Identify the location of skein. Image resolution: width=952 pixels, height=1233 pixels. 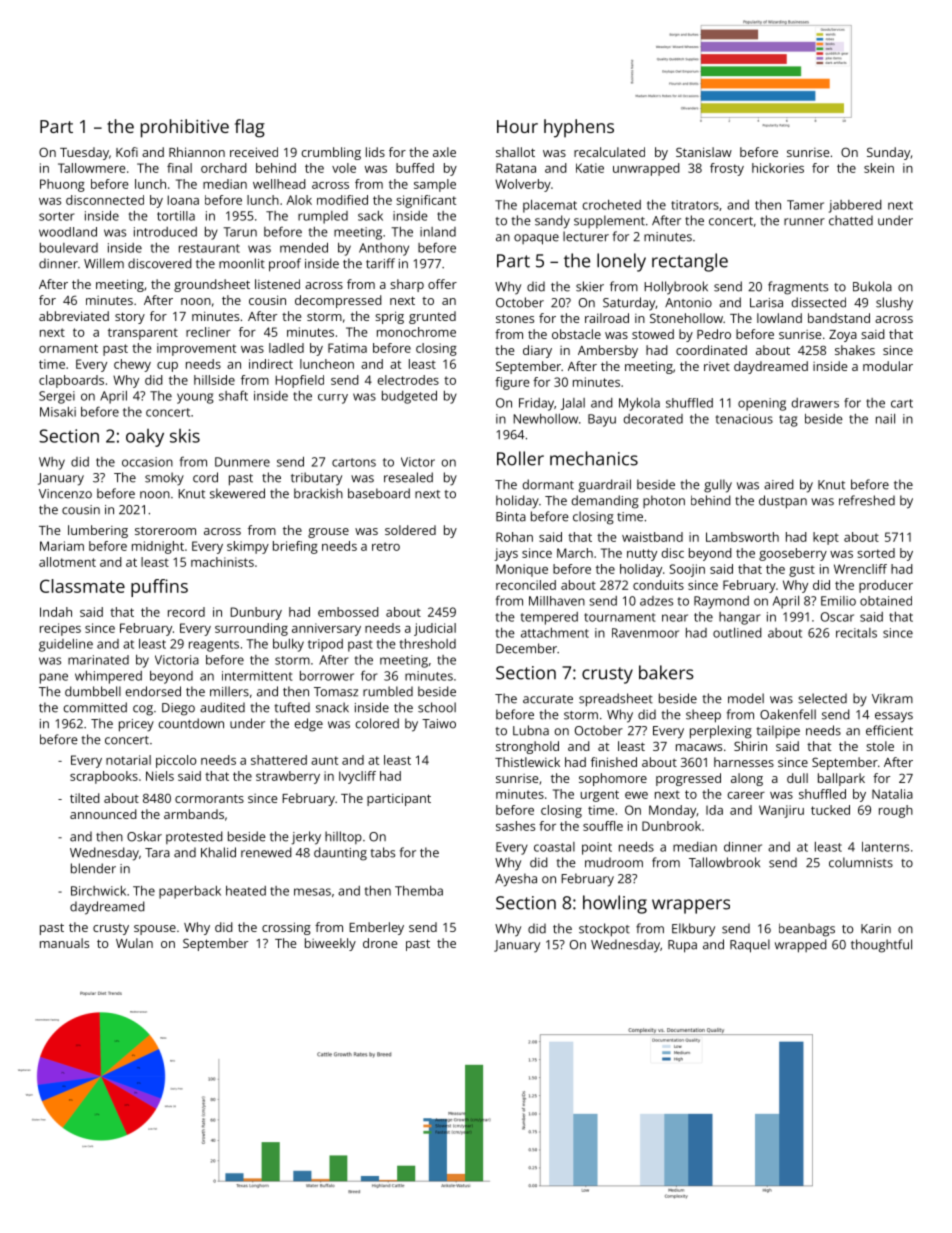
(879, 168).
